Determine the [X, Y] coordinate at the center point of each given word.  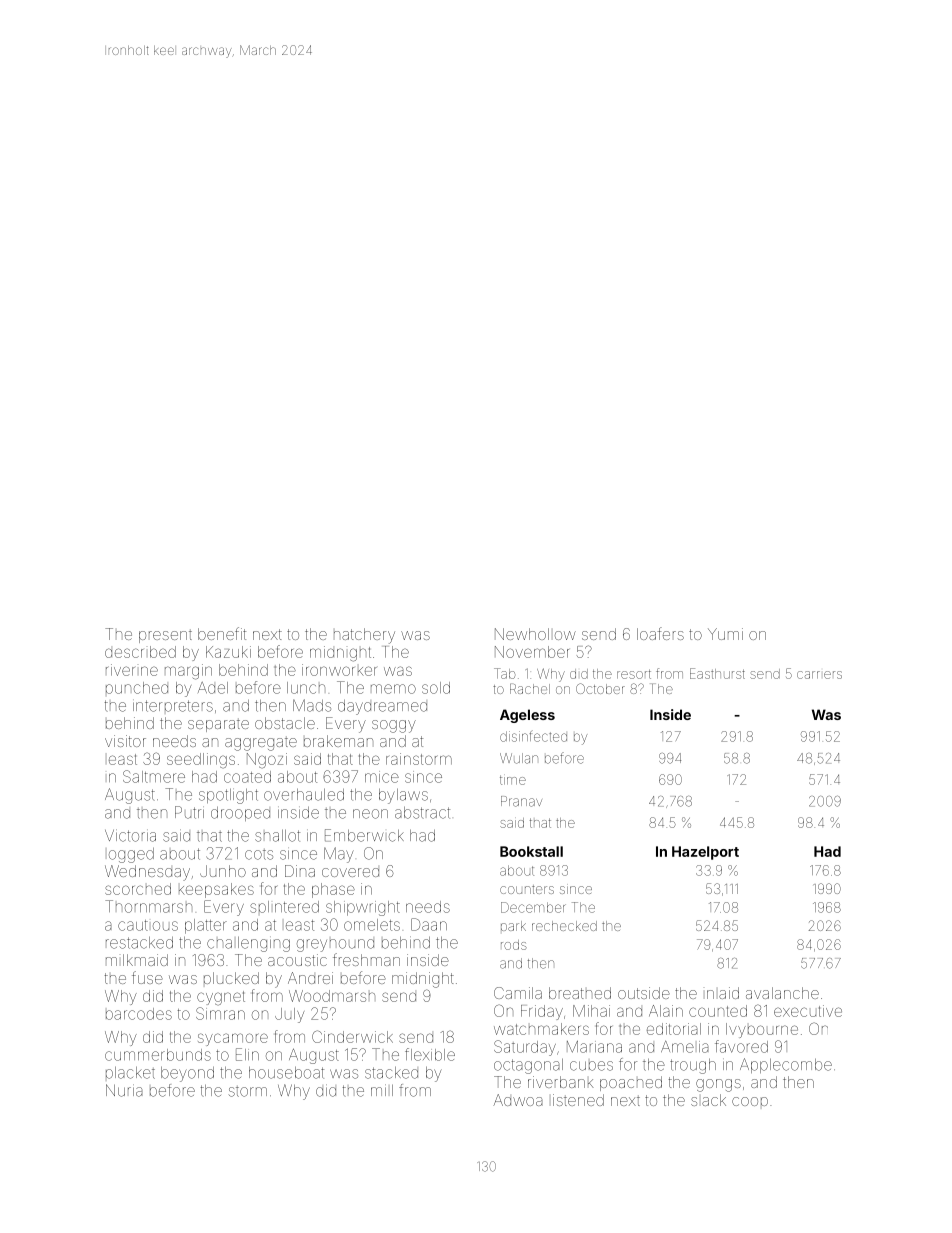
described [140, 652]
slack [708, 1100]
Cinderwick [352, 1036]
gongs [718, 1085]
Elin [247, 1054]
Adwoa [518, 1100]
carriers [819, 675]
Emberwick [364, 835]
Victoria [130, 835]
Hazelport [705, 853]
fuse [147, 977]
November [532, 652]
